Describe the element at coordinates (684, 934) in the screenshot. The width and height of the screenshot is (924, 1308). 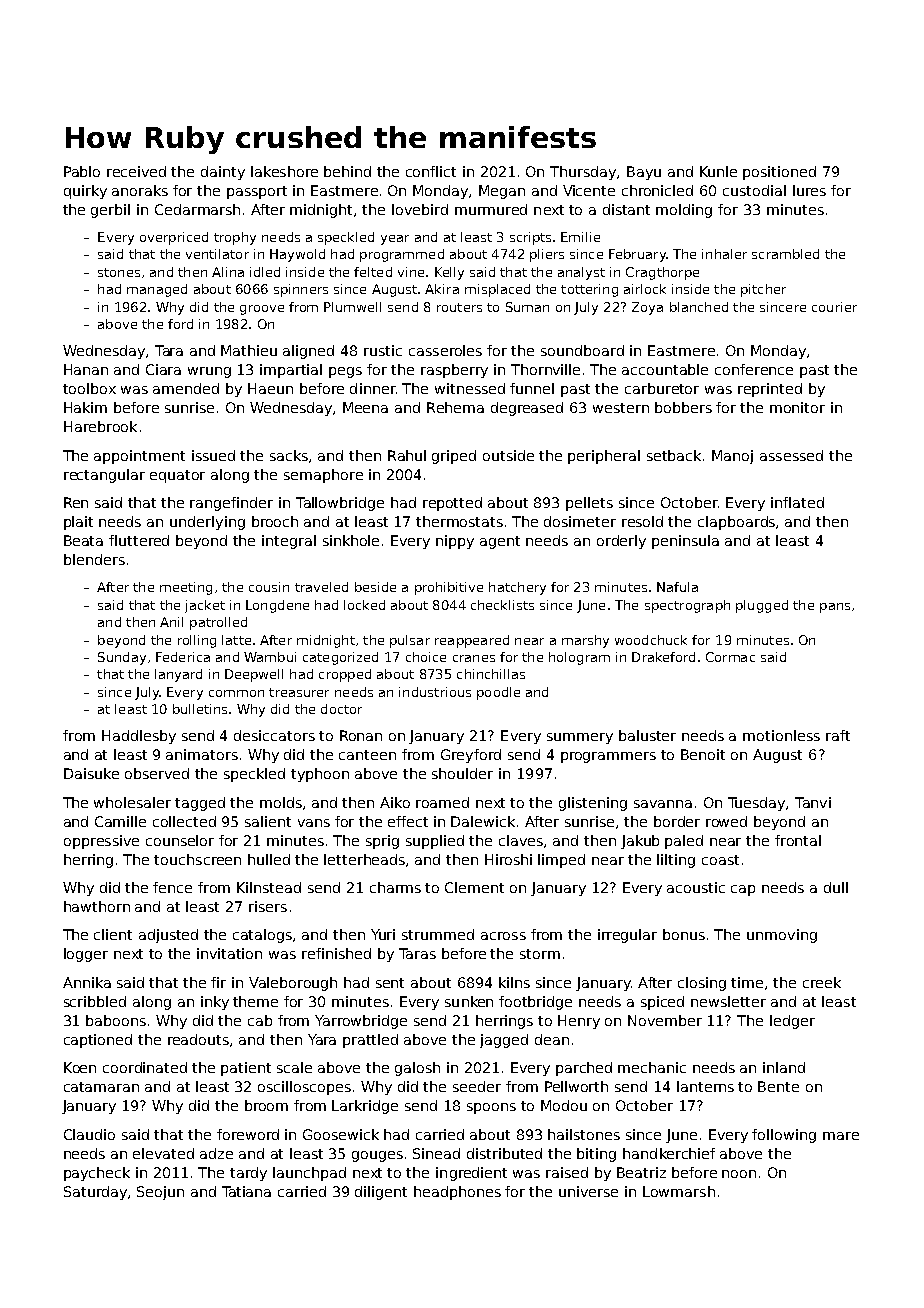
I see `bonus` at that location.
